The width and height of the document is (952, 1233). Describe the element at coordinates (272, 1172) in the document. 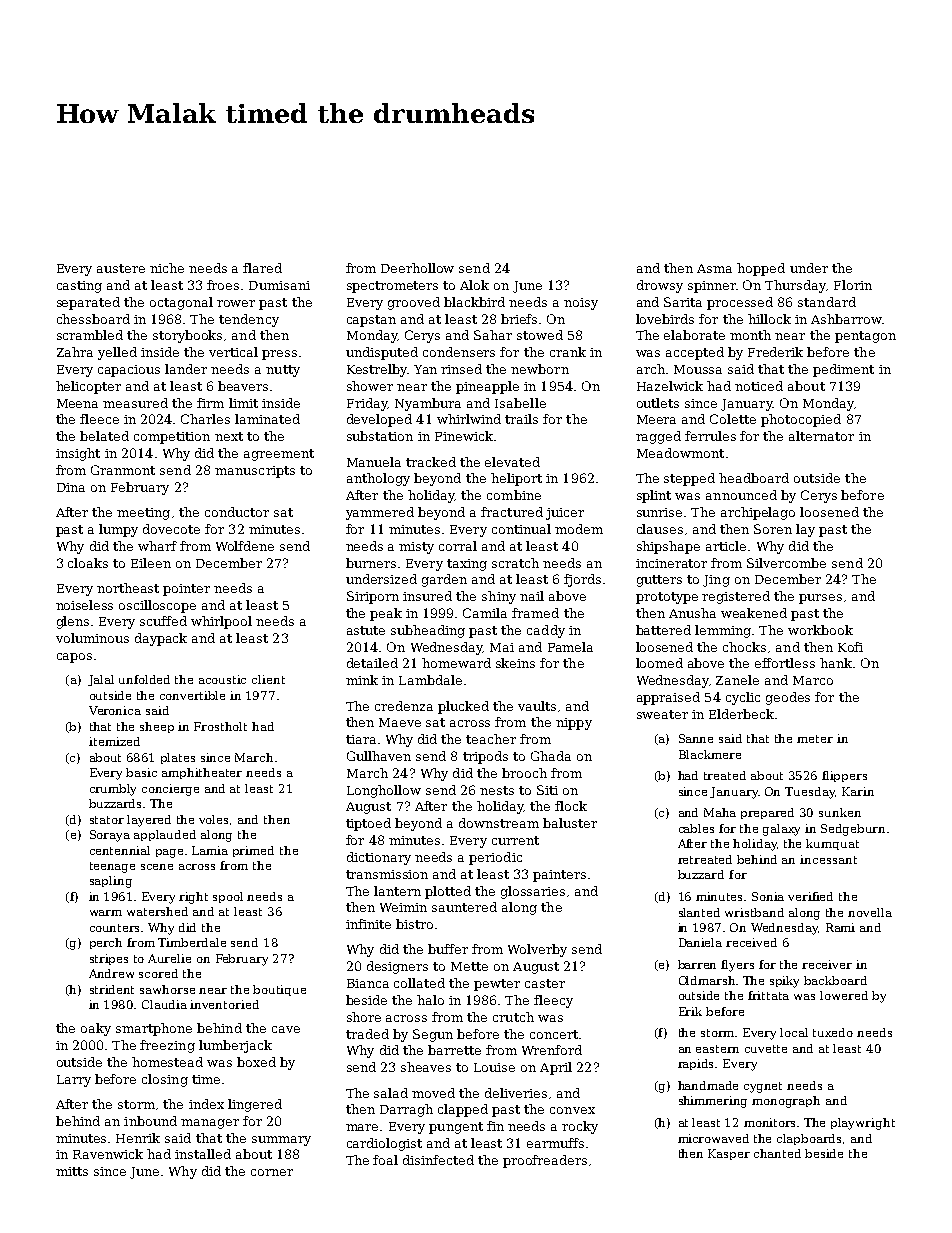

I see `corner` at that location.
